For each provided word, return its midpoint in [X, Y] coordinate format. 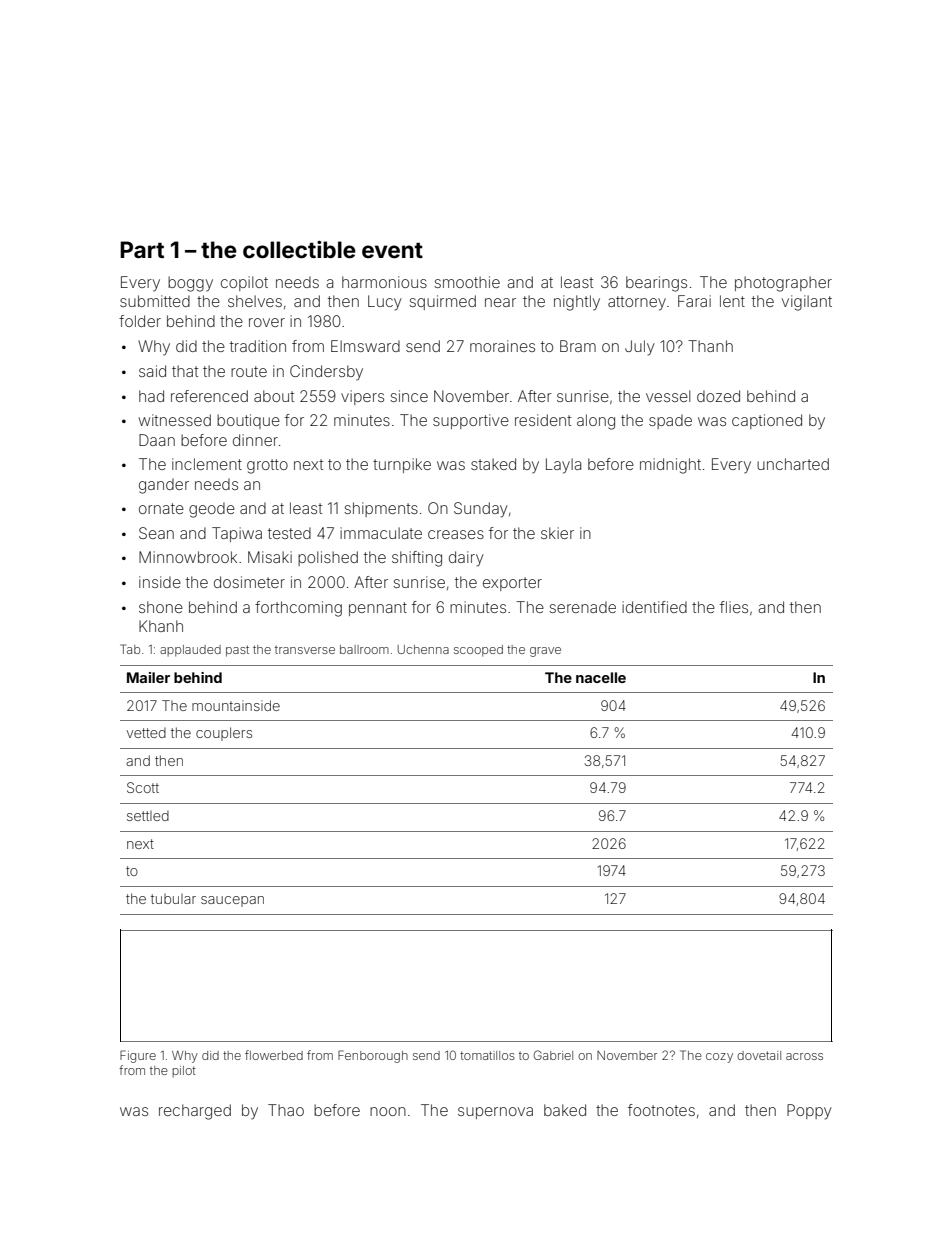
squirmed [442, 302]
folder [140, 321]
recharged [195, 1112]
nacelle [601, 677]
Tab [130, 649]
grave [545, 652]
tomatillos [487, 1055]
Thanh [710, 346]
